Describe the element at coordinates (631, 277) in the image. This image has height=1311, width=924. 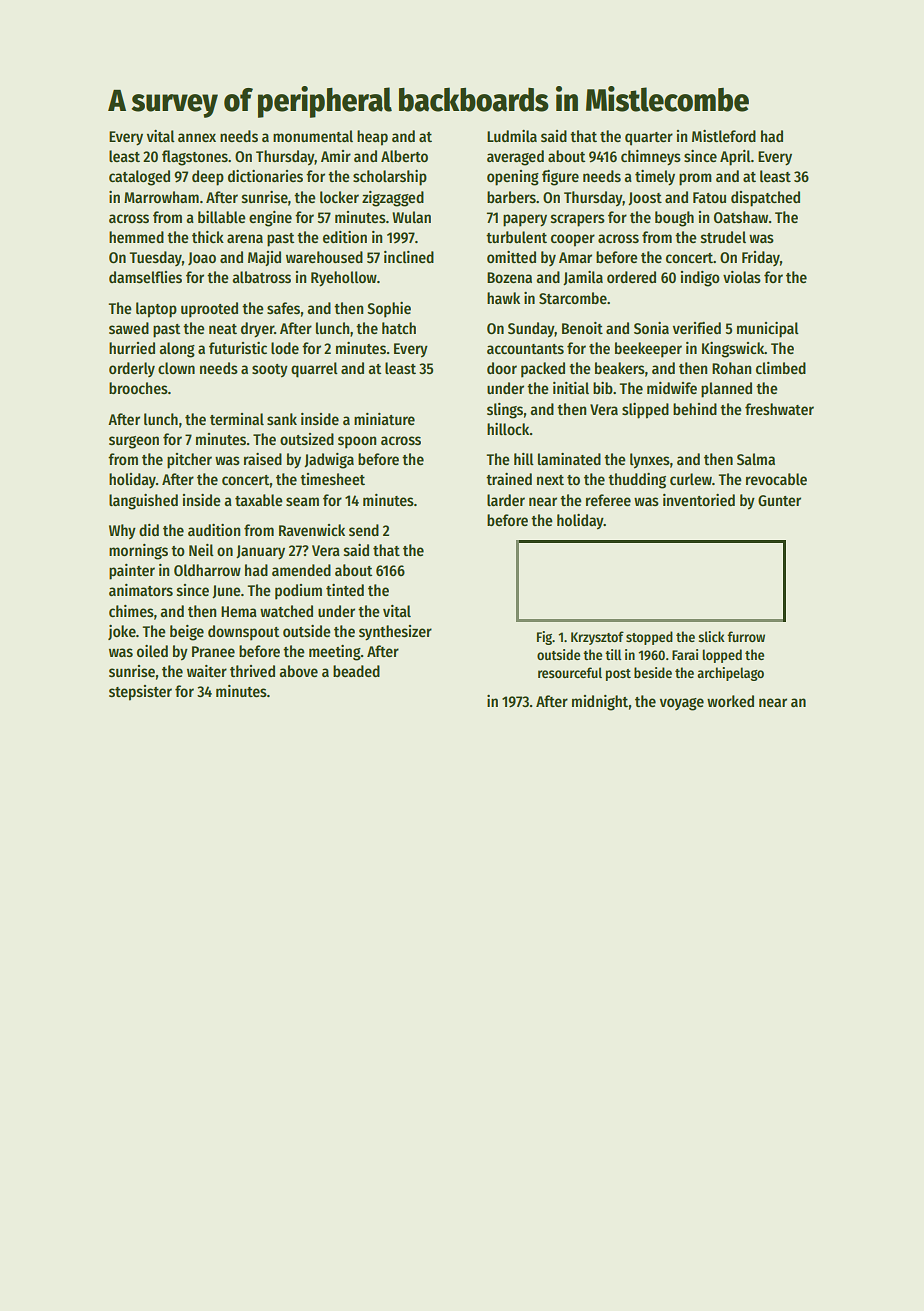
I see `ordered` at that location.
